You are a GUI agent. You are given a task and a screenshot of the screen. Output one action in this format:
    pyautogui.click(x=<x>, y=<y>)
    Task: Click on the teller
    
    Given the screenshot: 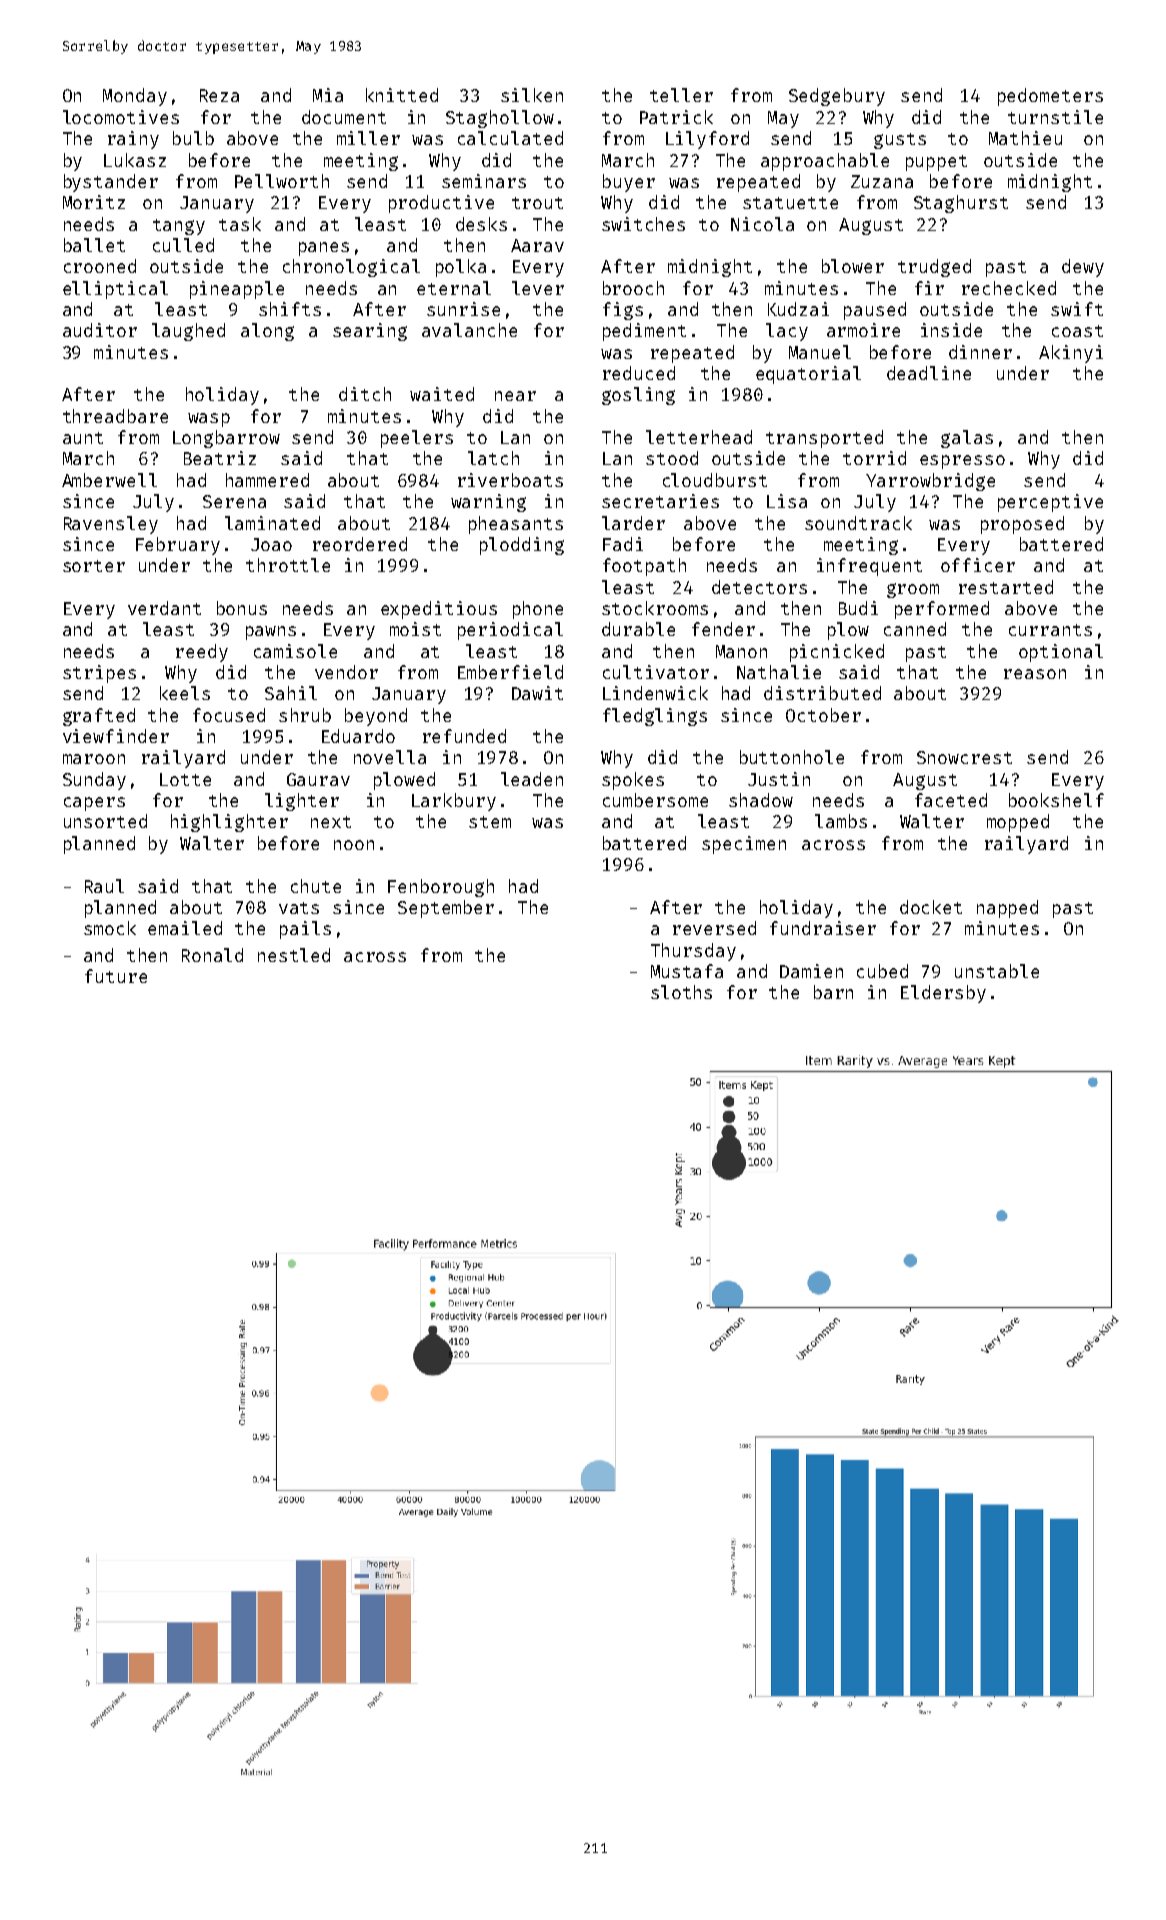 What is the action you would take?
    pyautogui.click(x=681, y=95)
